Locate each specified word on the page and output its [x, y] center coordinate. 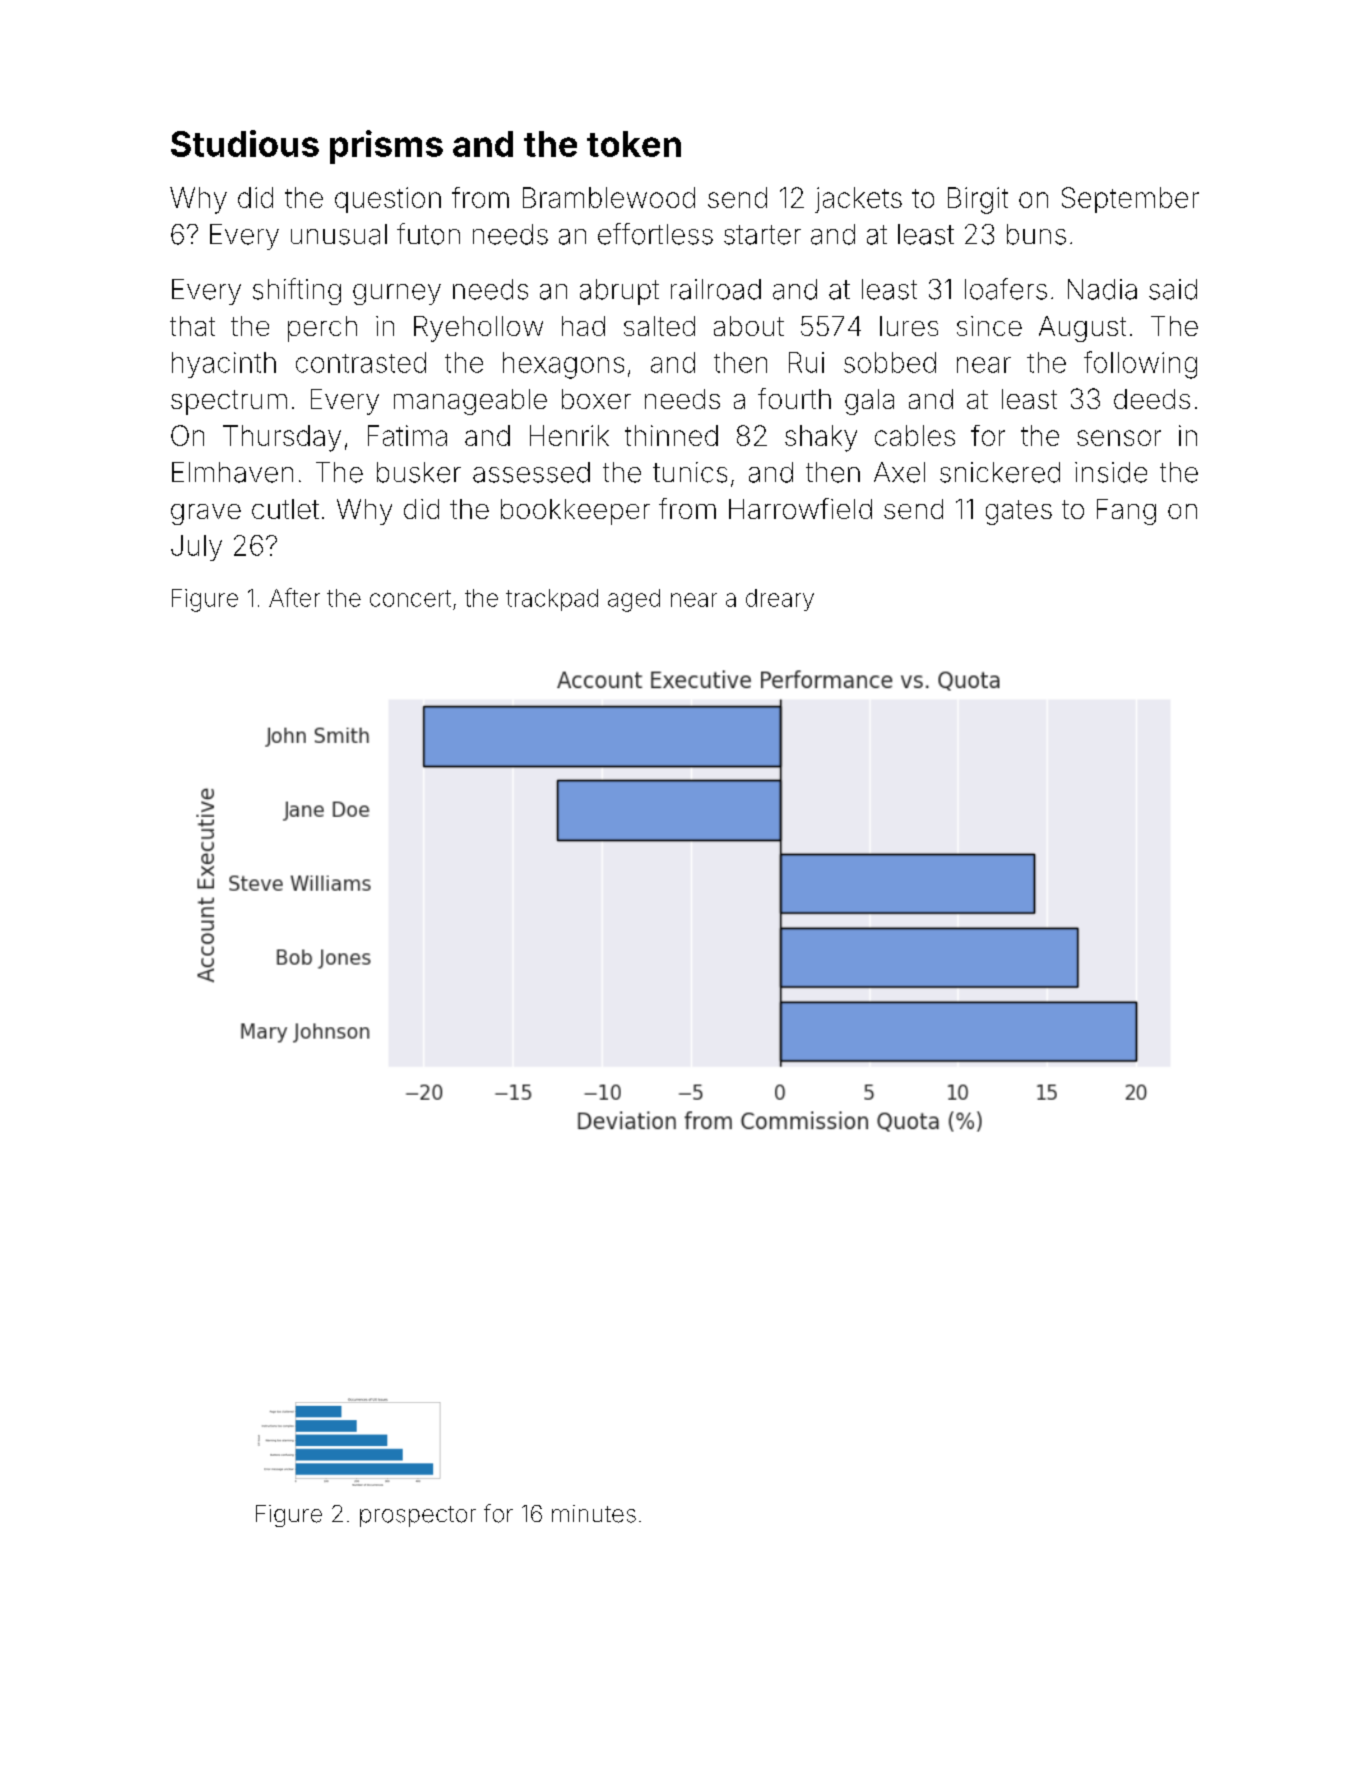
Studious [245, 143]
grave [206, 514]
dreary [780, 600]
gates [1019, 512]
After [294, 597]
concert [410, 598]
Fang [1126, 512]
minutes [594, 1514]
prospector [418, 1516]
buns [1036, 234]
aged [634, 600]
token [634, 144]
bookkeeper [575, 512]
